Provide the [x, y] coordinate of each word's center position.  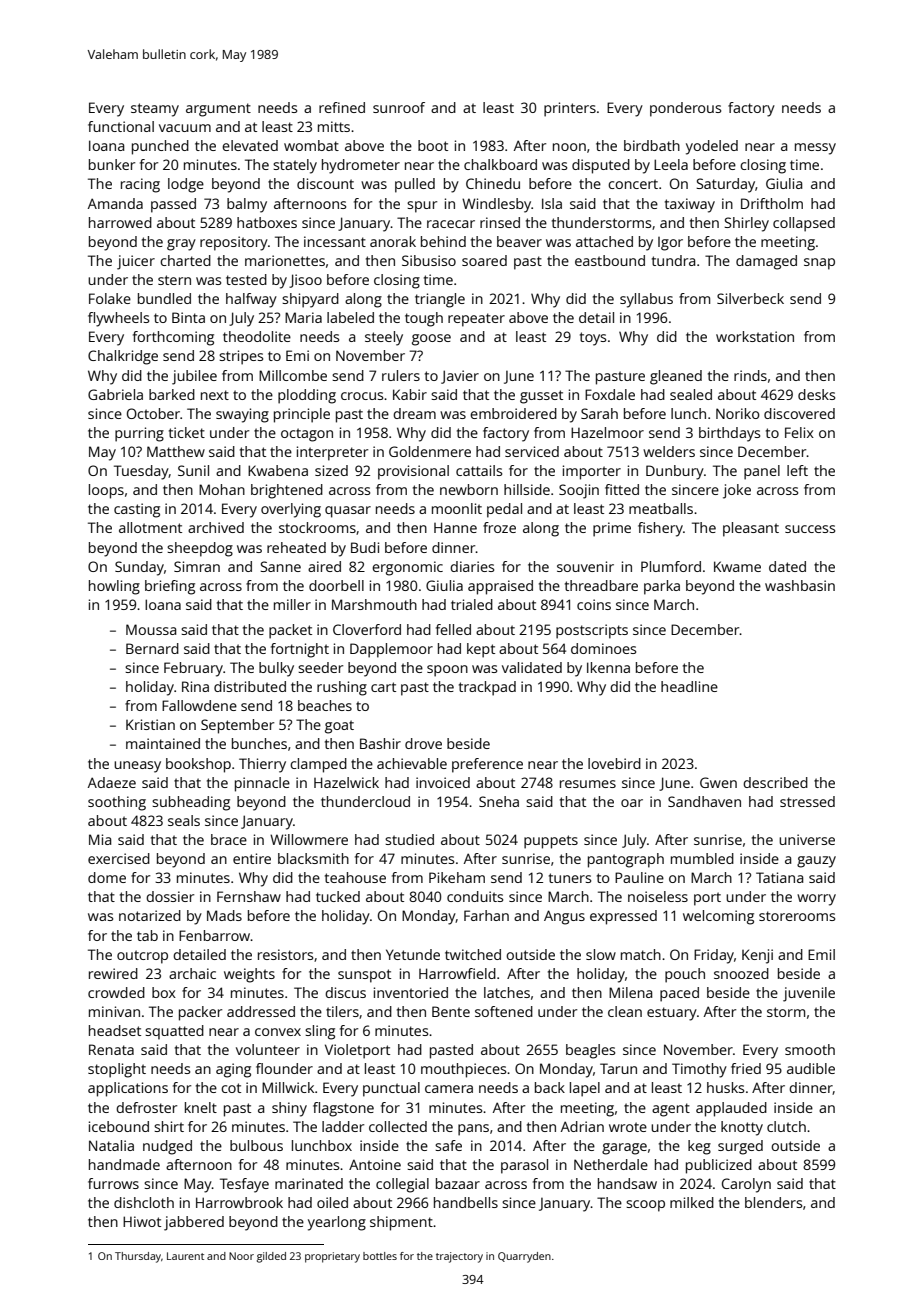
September [237, 726]
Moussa [151, 629]
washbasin [800, 585]
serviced [532, 451]
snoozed [741, 973]
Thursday [138, 1257]
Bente [451, 1011]
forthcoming [173, 338]
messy [815, 149]
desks [816, 394]
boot [433, 145]
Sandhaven [704, 801]
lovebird [614, 763]
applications [128, 1089]
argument [218, 110]
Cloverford [367, 629]
